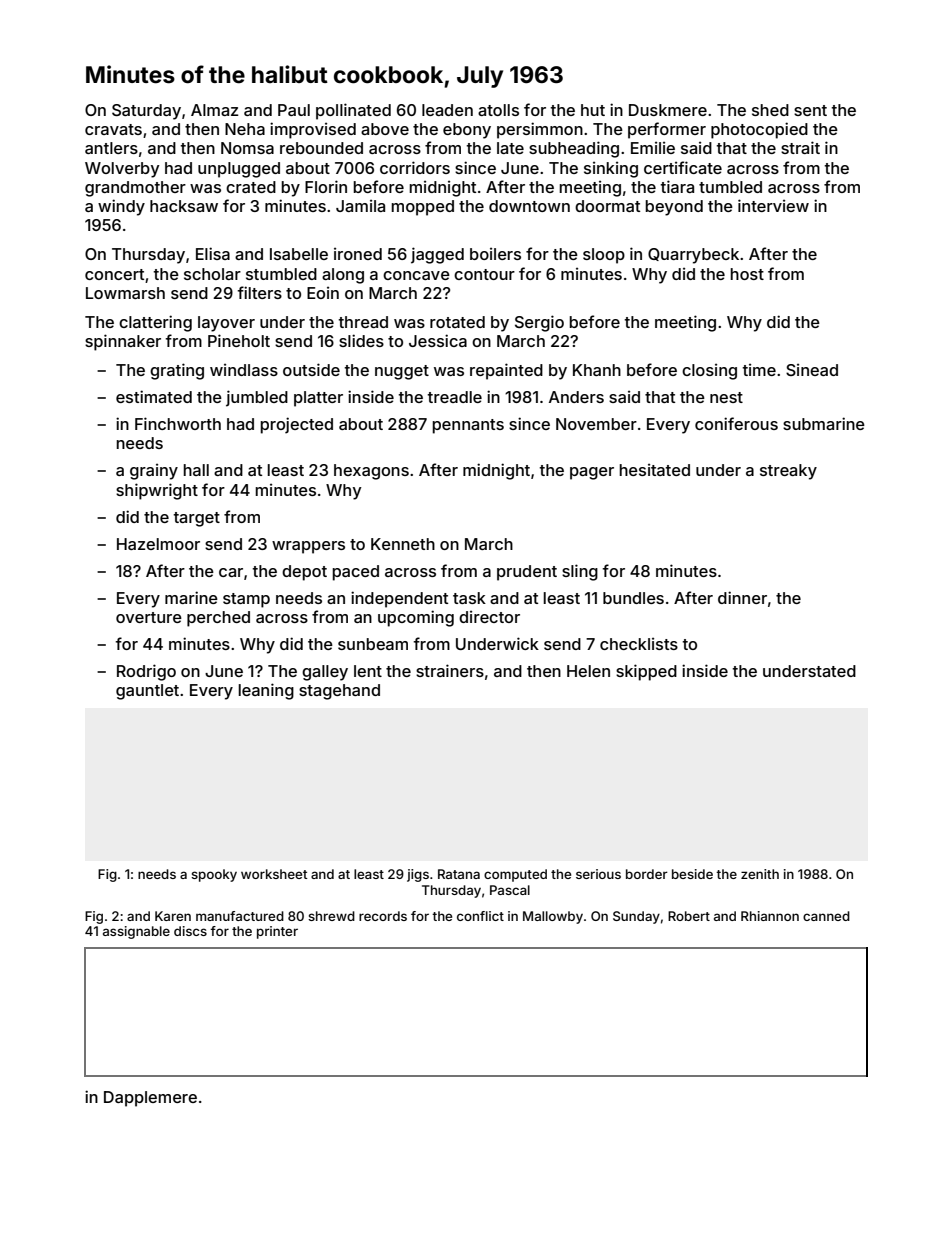 The image size is (952, 1233). I want to click on atolls, so click(498, 110).
